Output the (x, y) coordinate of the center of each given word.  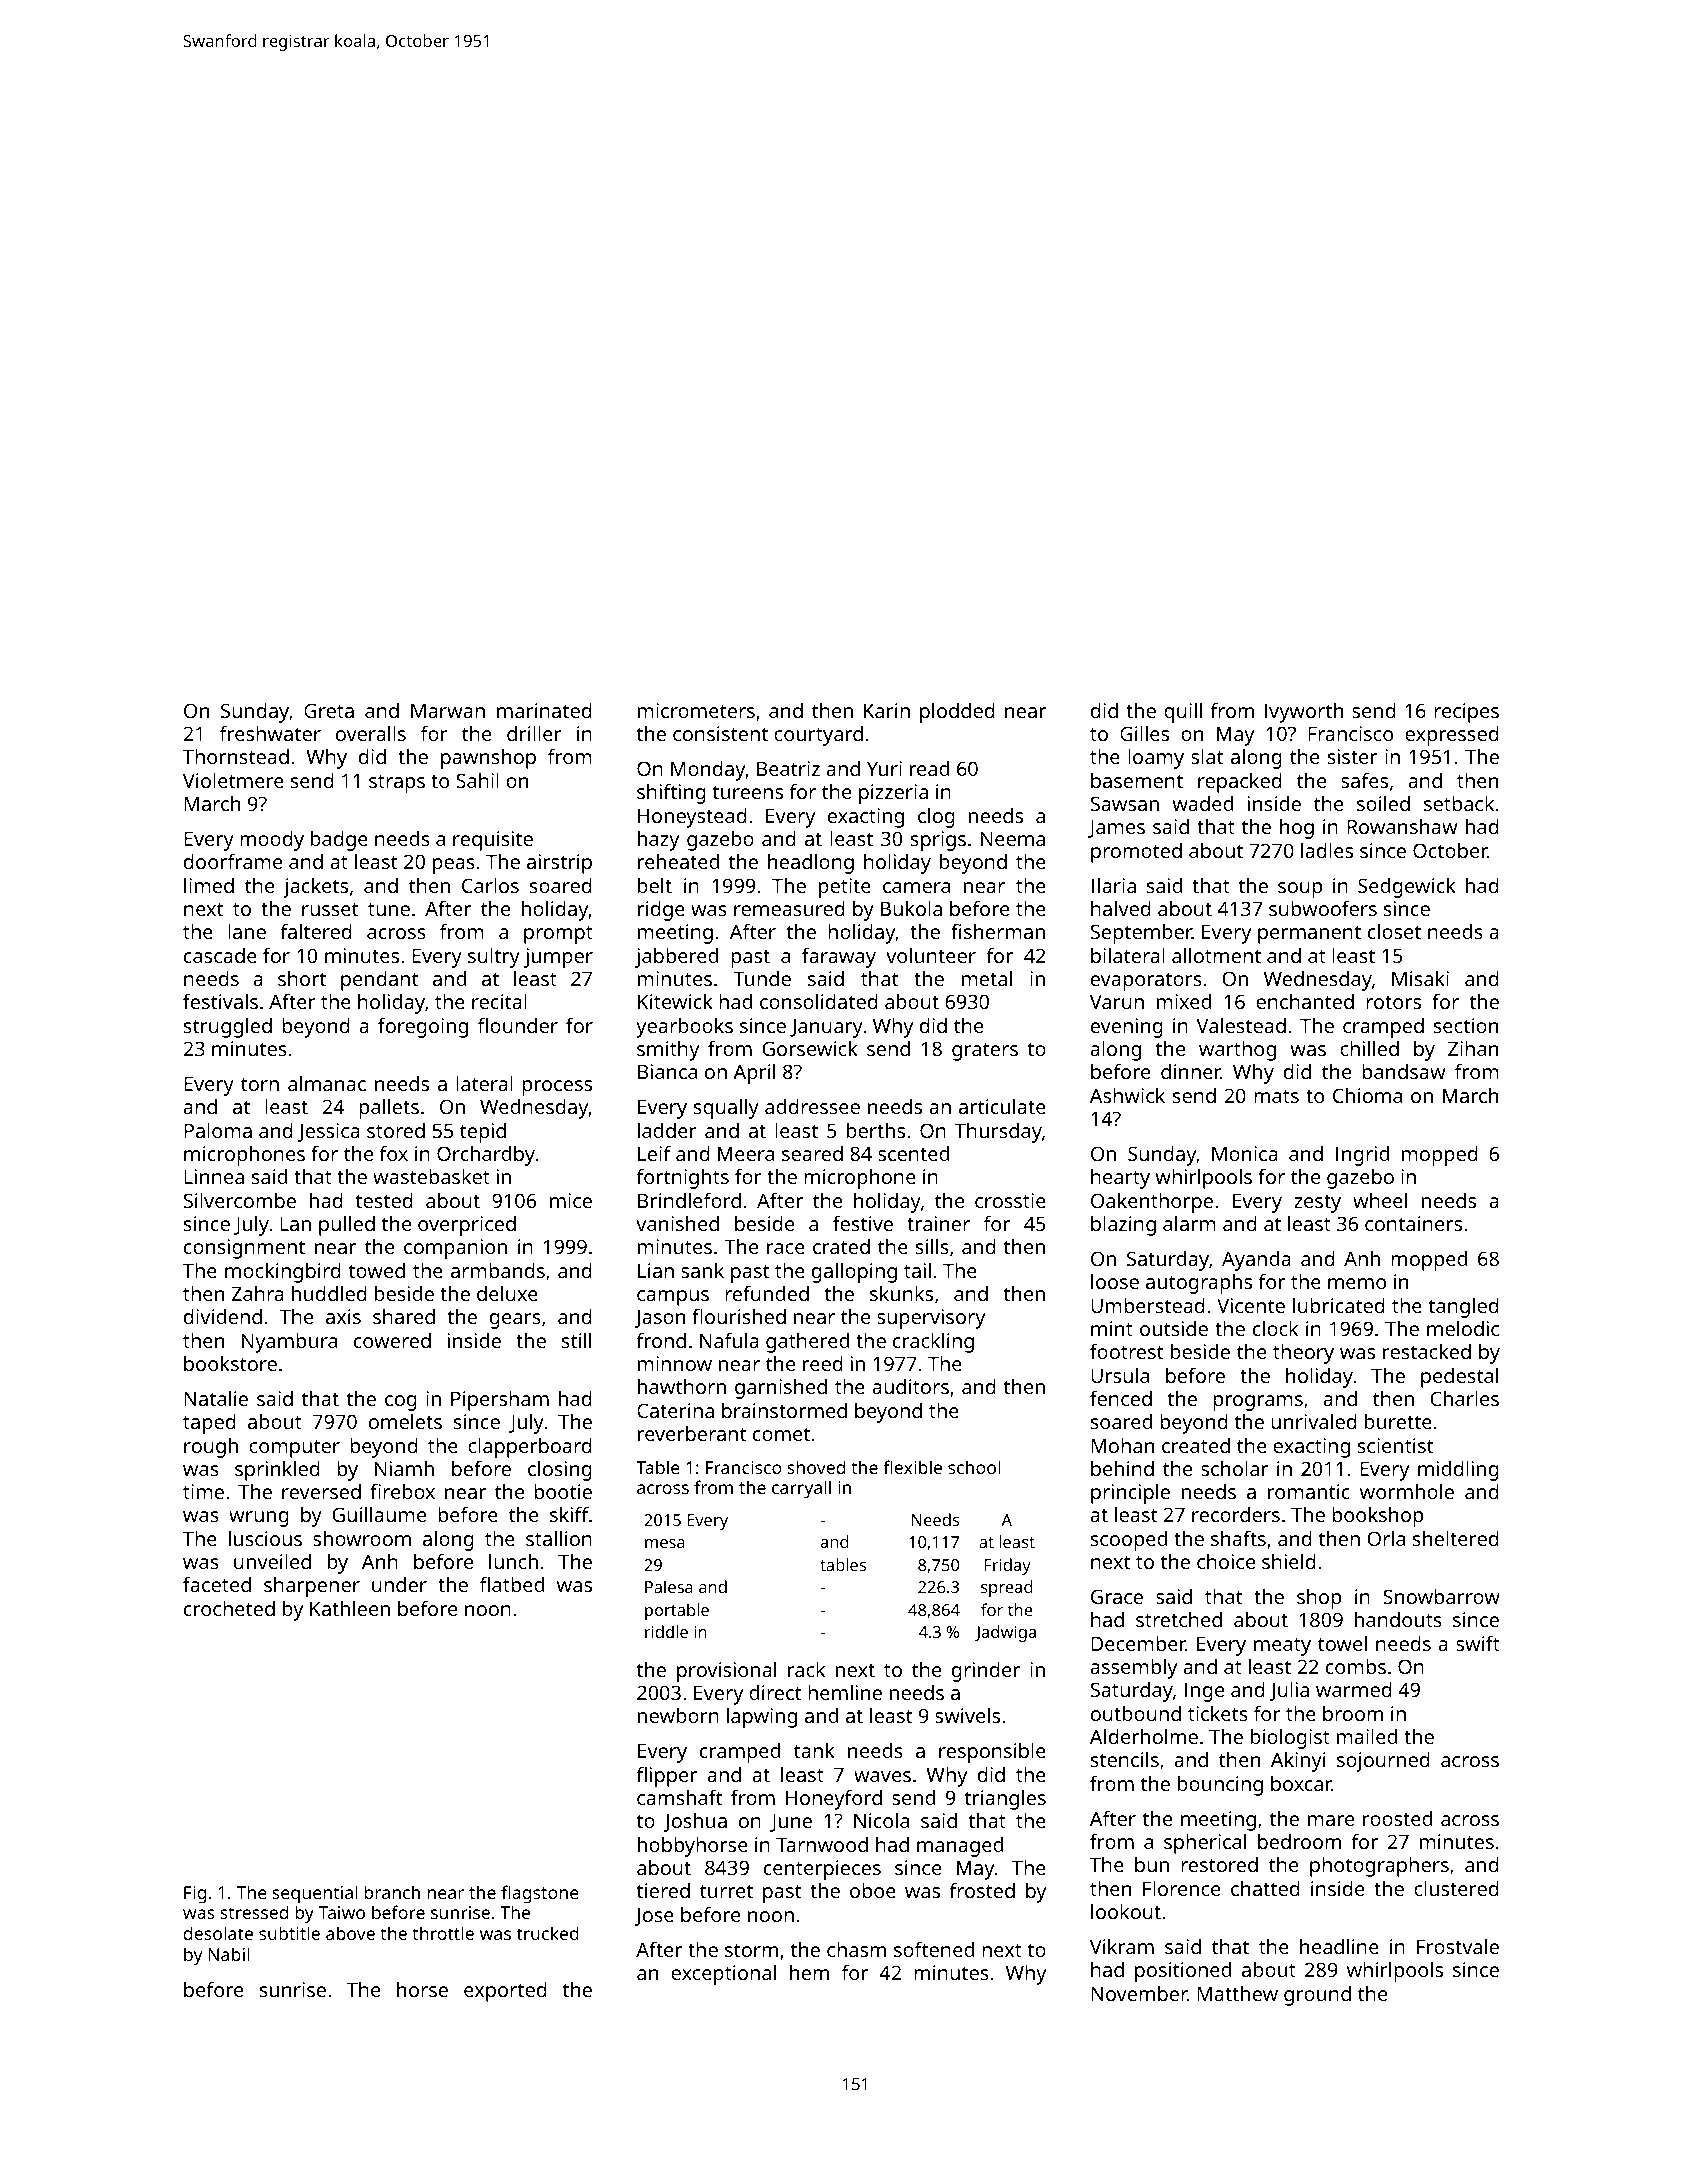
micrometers (696, 710)
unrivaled (1314, 1421)
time (203, 1491)
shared (404, 1316)
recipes (1466, 713)
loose (1115, 1281)
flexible (912, 1467)
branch (392, 1892)
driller (534, 733)
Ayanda (1256, 1261)
